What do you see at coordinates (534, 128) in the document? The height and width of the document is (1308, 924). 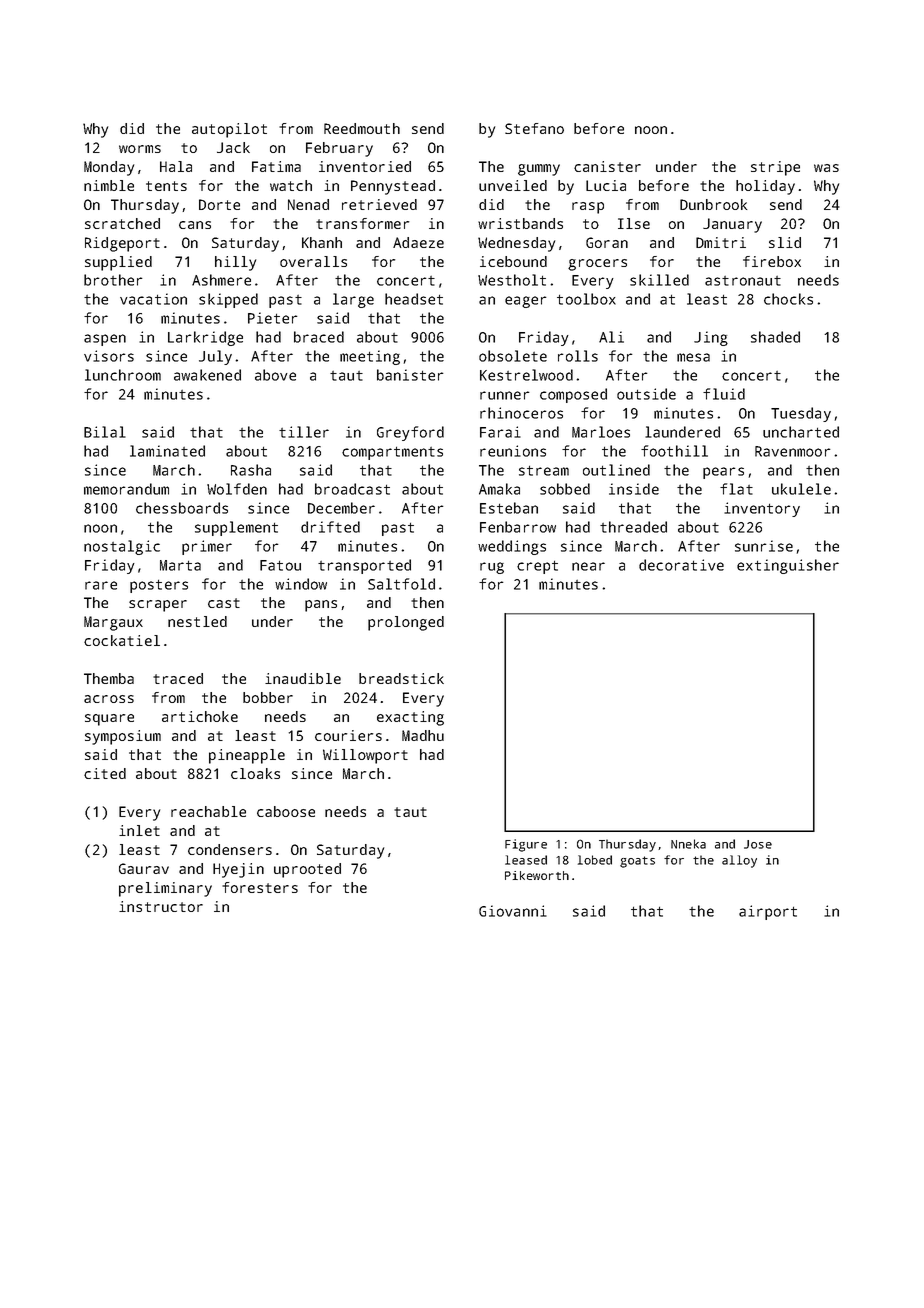 I see `Stefano` at bounding box center [534, 128].
